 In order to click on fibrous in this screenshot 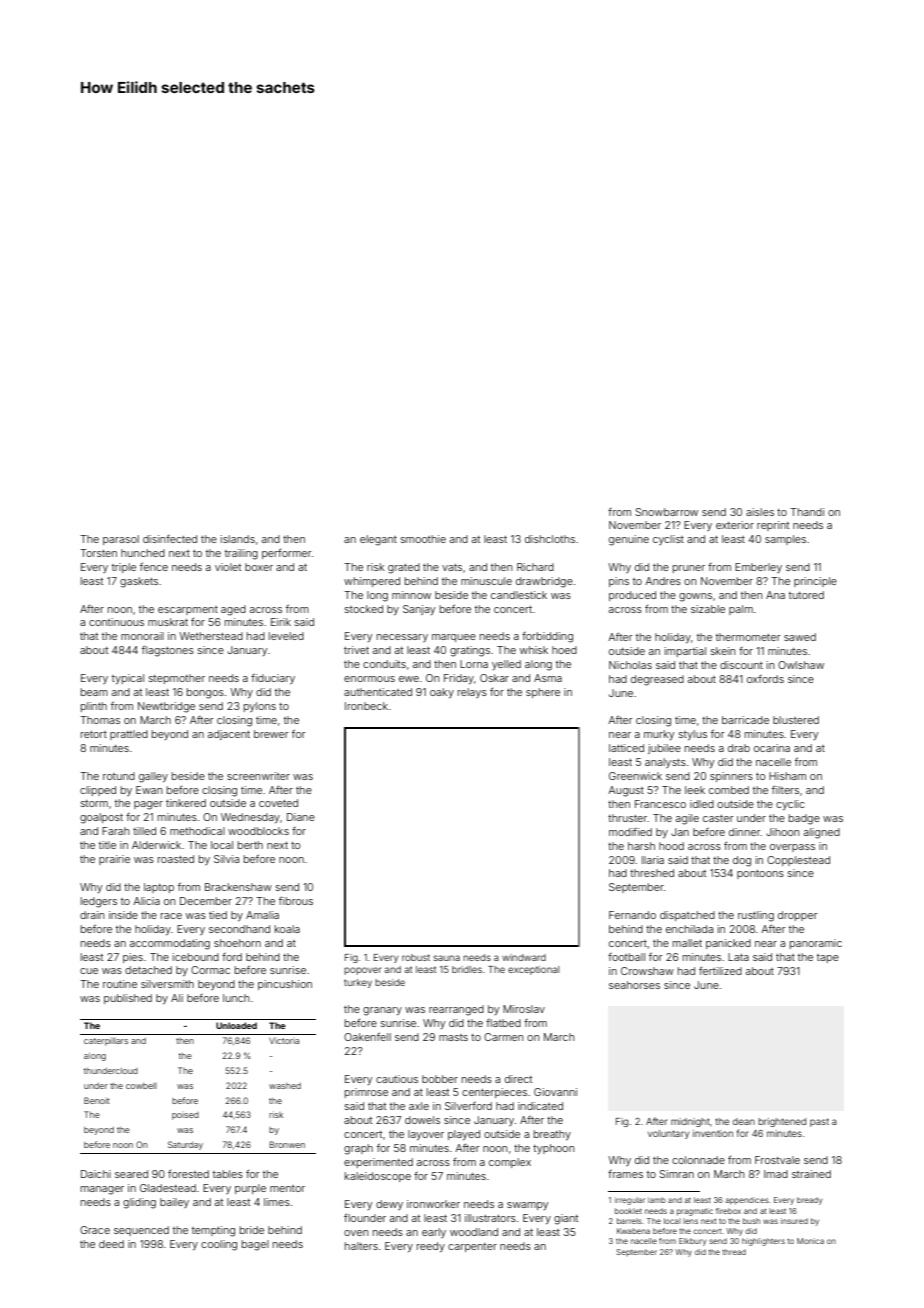, I will do `click(296, 901)`.
